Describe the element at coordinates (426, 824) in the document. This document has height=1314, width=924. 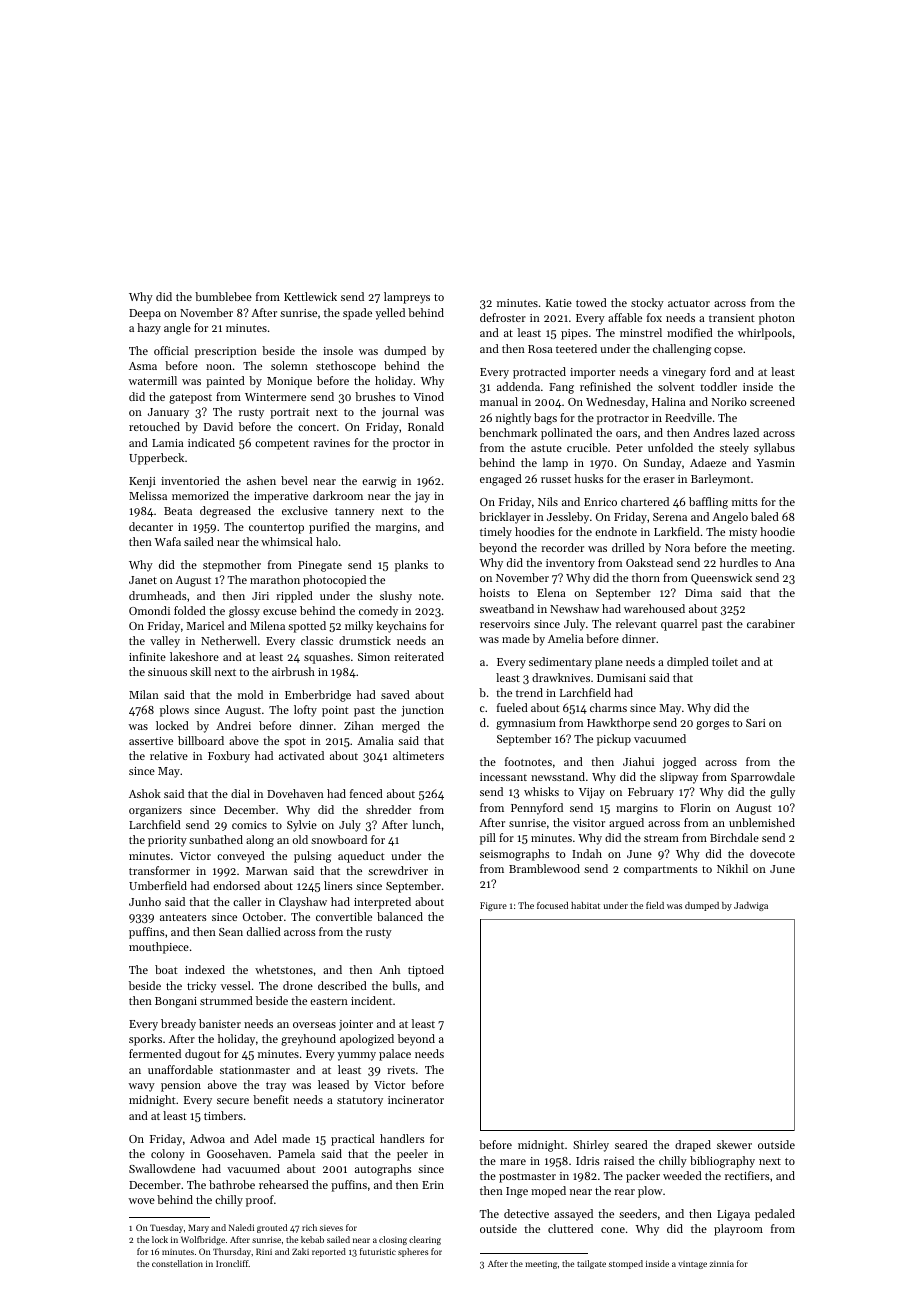
I see `lunch` at that location.
